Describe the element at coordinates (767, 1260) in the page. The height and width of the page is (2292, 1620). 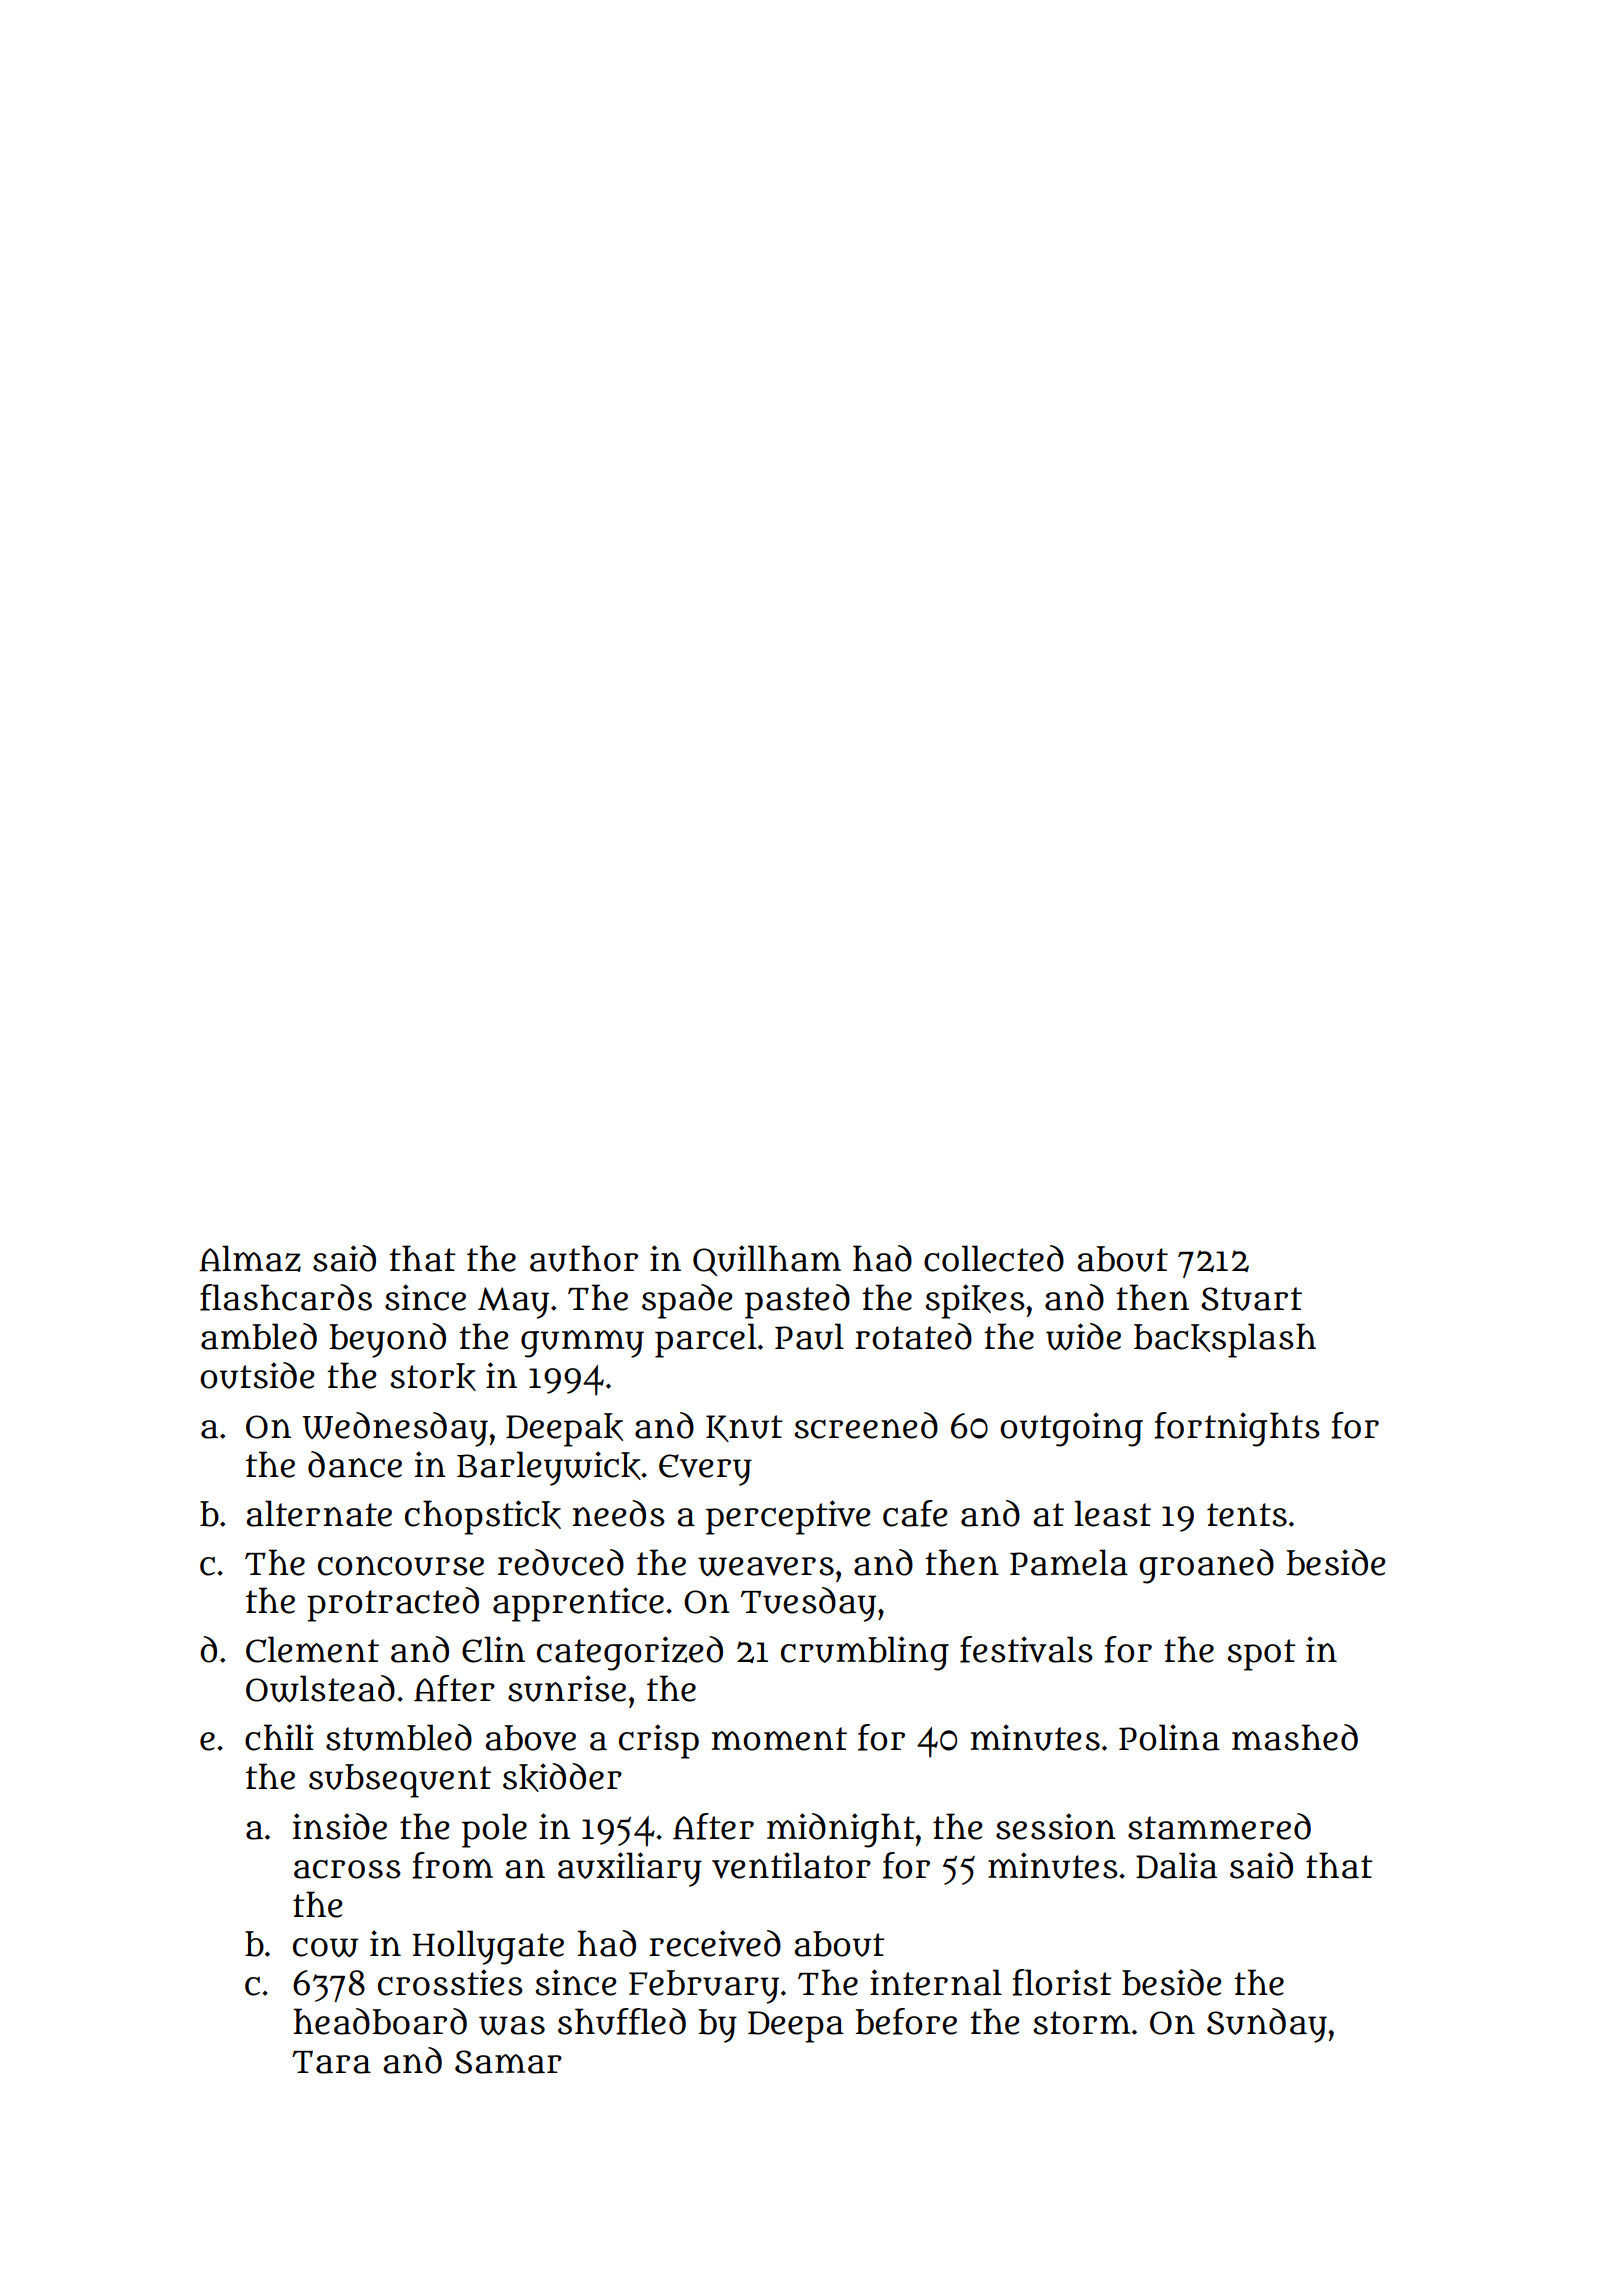
I see `Quillham` at that location.
